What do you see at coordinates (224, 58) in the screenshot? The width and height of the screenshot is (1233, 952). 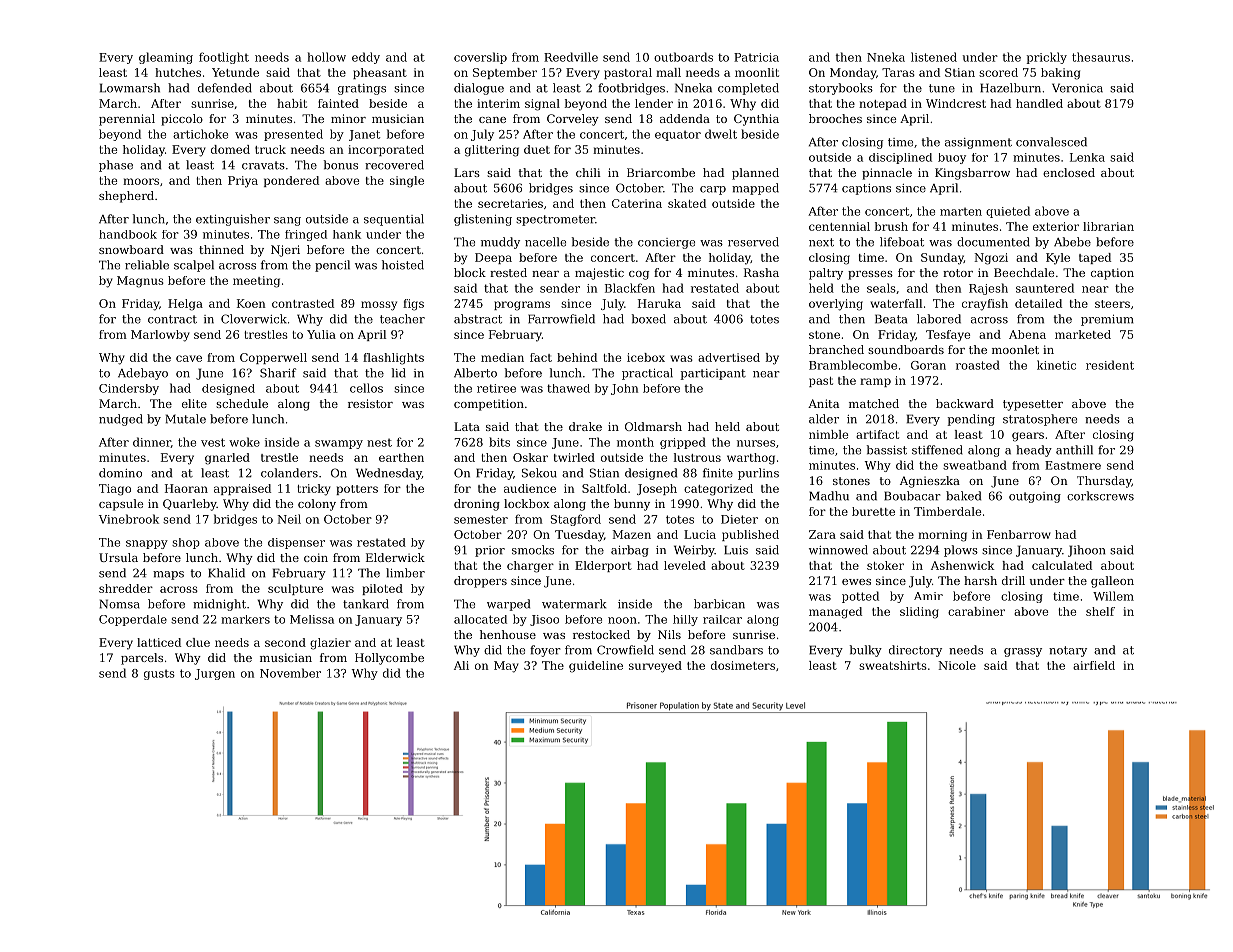 I see `footlight` at bounding box center [224, 58].
